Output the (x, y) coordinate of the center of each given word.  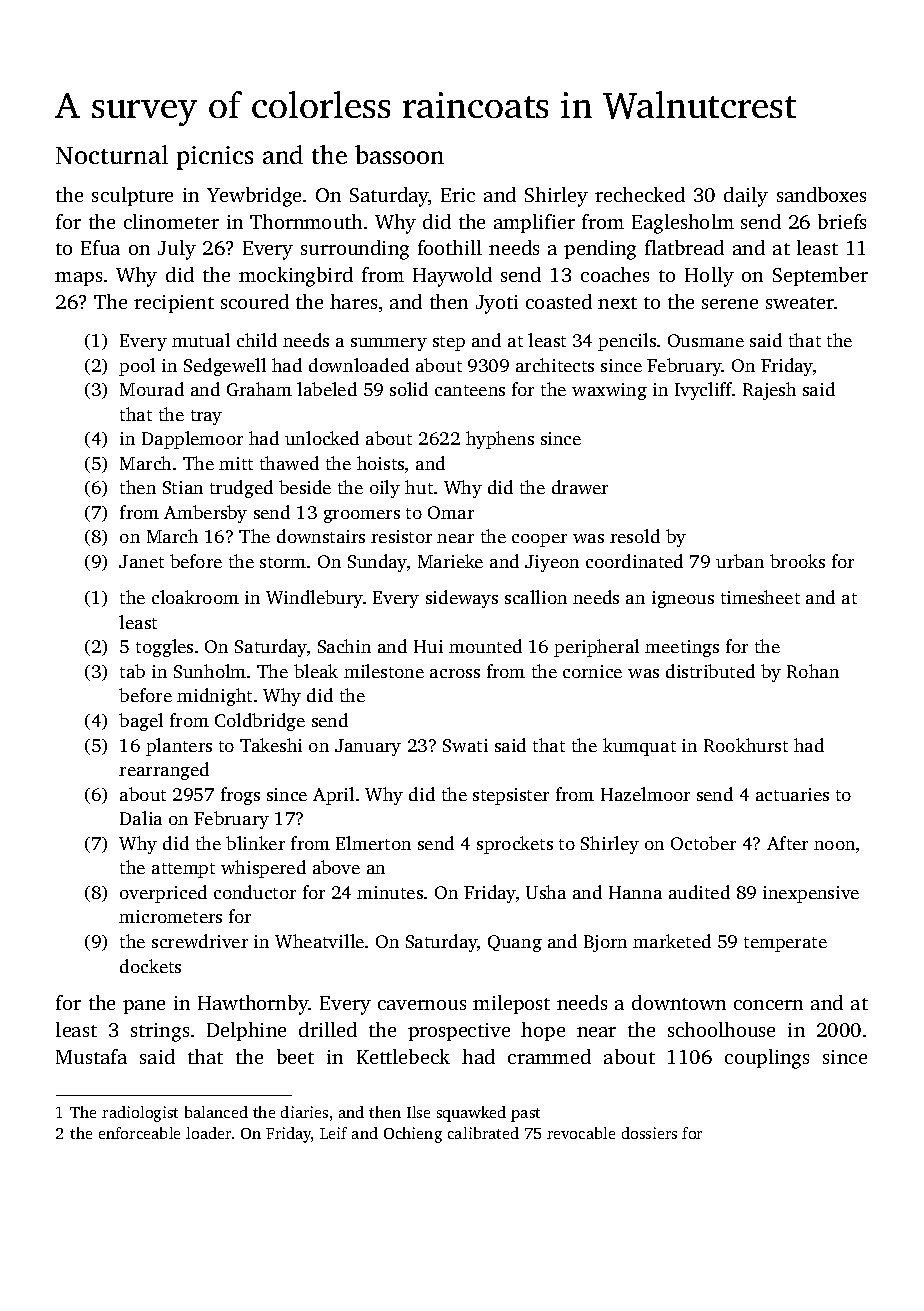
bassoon (399, 154)
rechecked (640, 194)
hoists (380, 463)
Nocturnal (112, 154)
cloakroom (195, 597)
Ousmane (706, 340)
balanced (216, 1112)
